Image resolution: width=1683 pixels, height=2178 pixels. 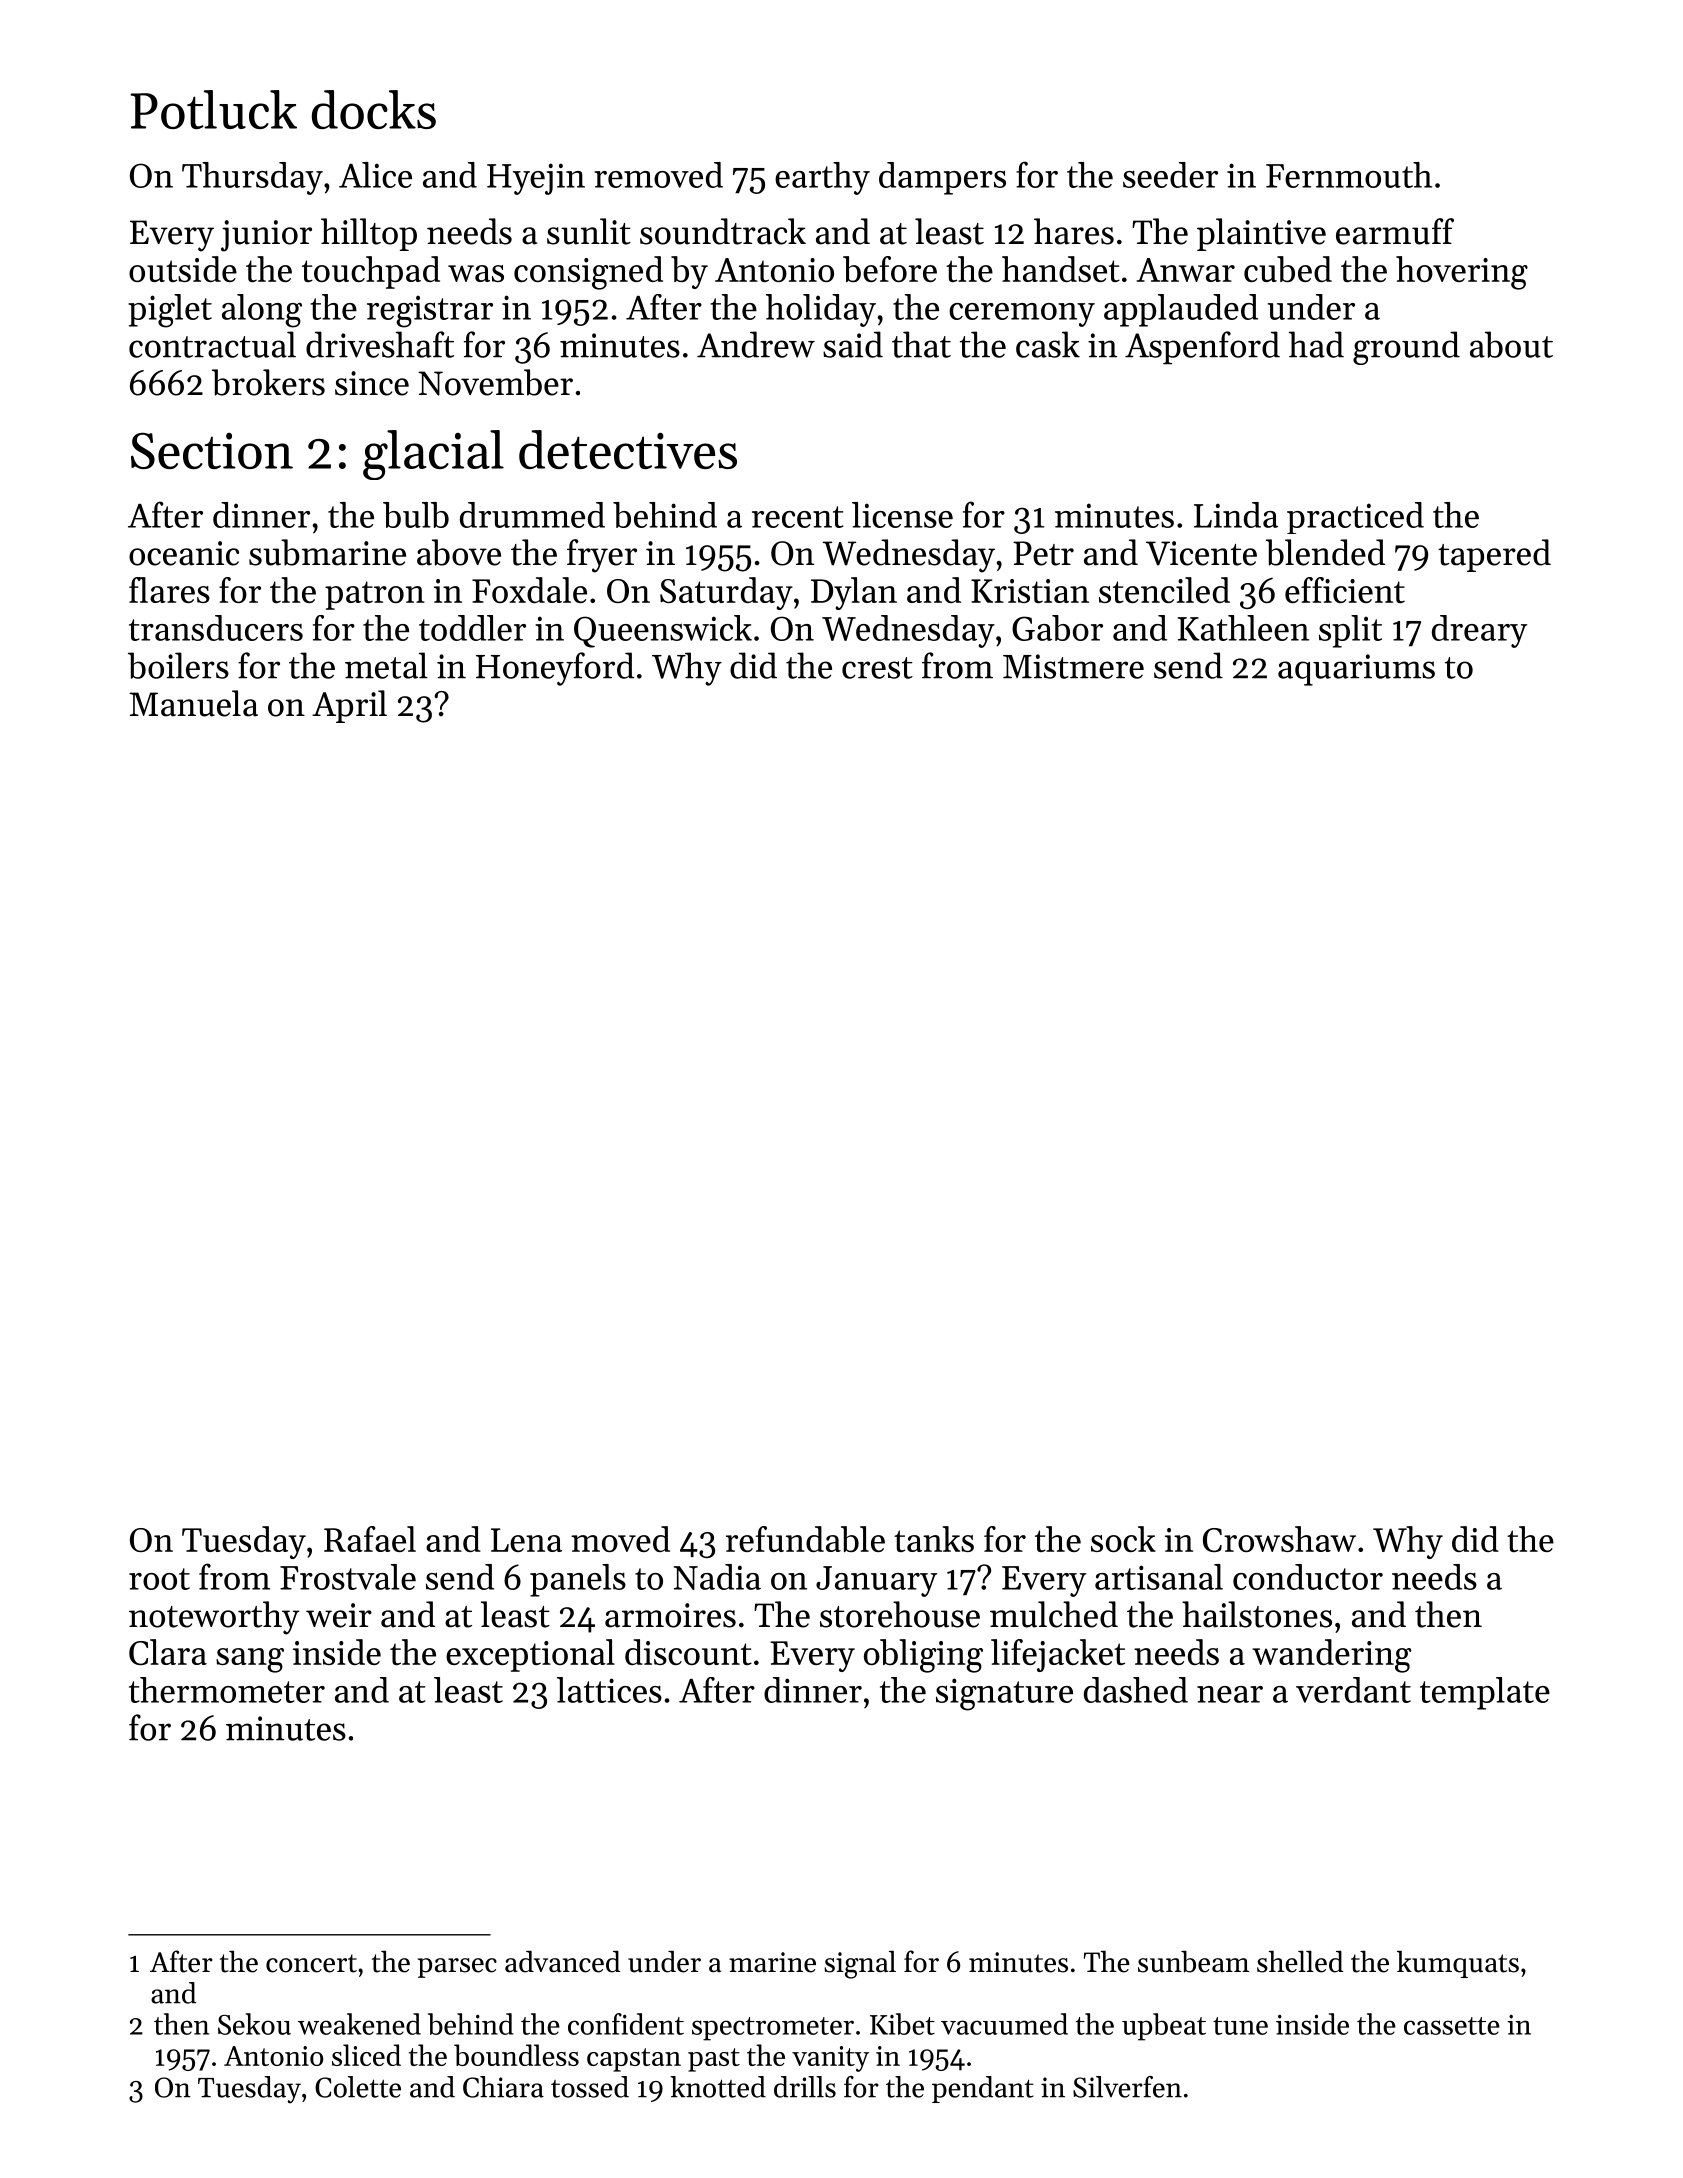 What do you see at coordinates (370, 1539) in the screenshot?
I see `Rafael` at bounding box center [370, 1539].
